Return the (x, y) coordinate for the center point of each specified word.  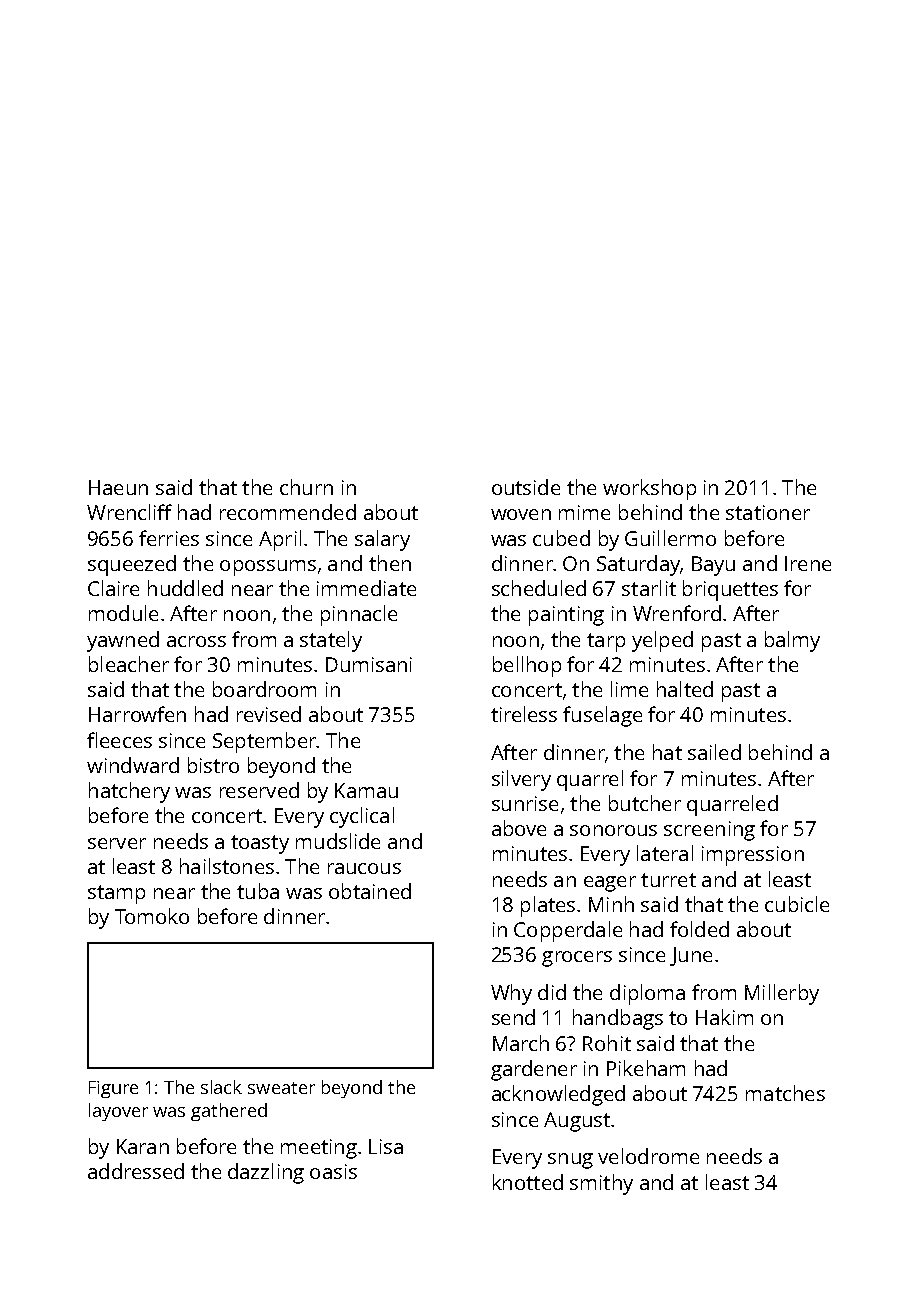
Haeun (118, 487)
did (552, 992)
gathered (229, 1112)
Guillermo (670, 538)
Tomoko (152, 916)
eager (610, 884)
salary (382, 540)
